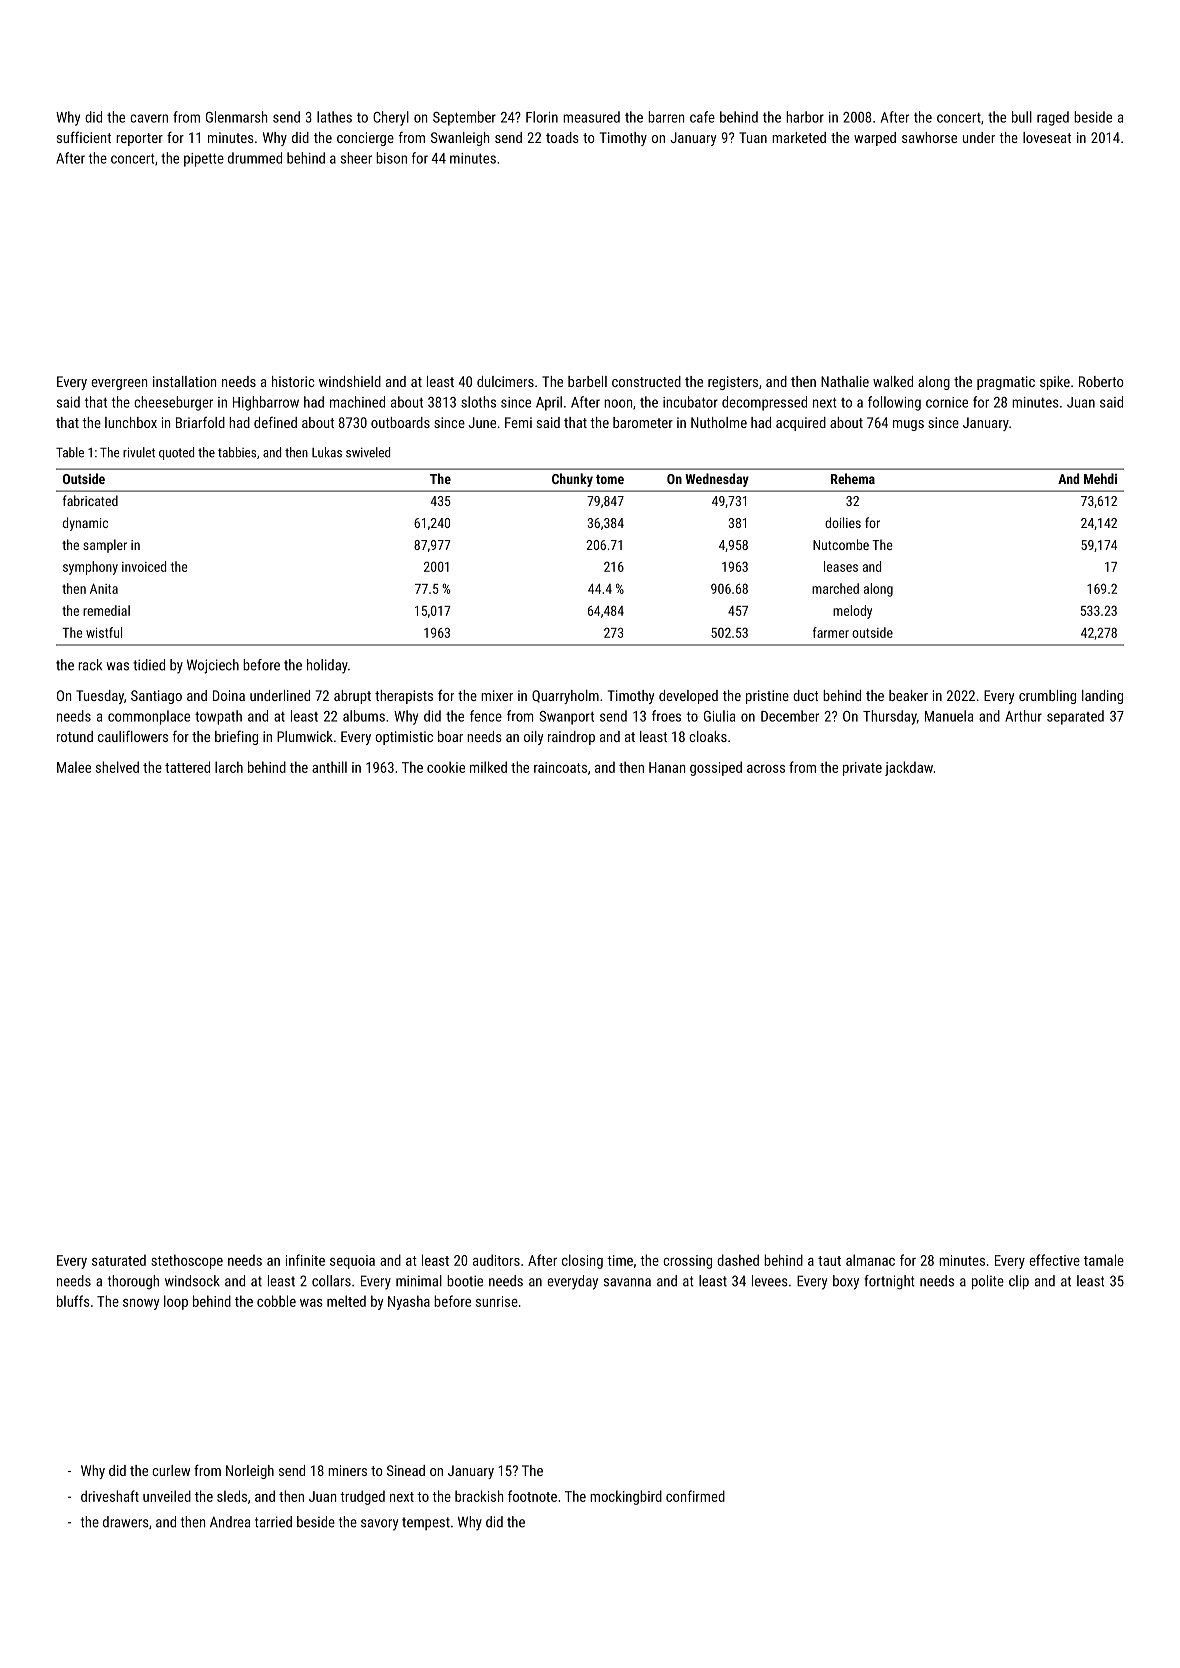 The width and height of the document is (1180, 1668). What do you see at coordinates (846, 1282) in the document?
I see `boxy` at bounding box center [846, 1282].
